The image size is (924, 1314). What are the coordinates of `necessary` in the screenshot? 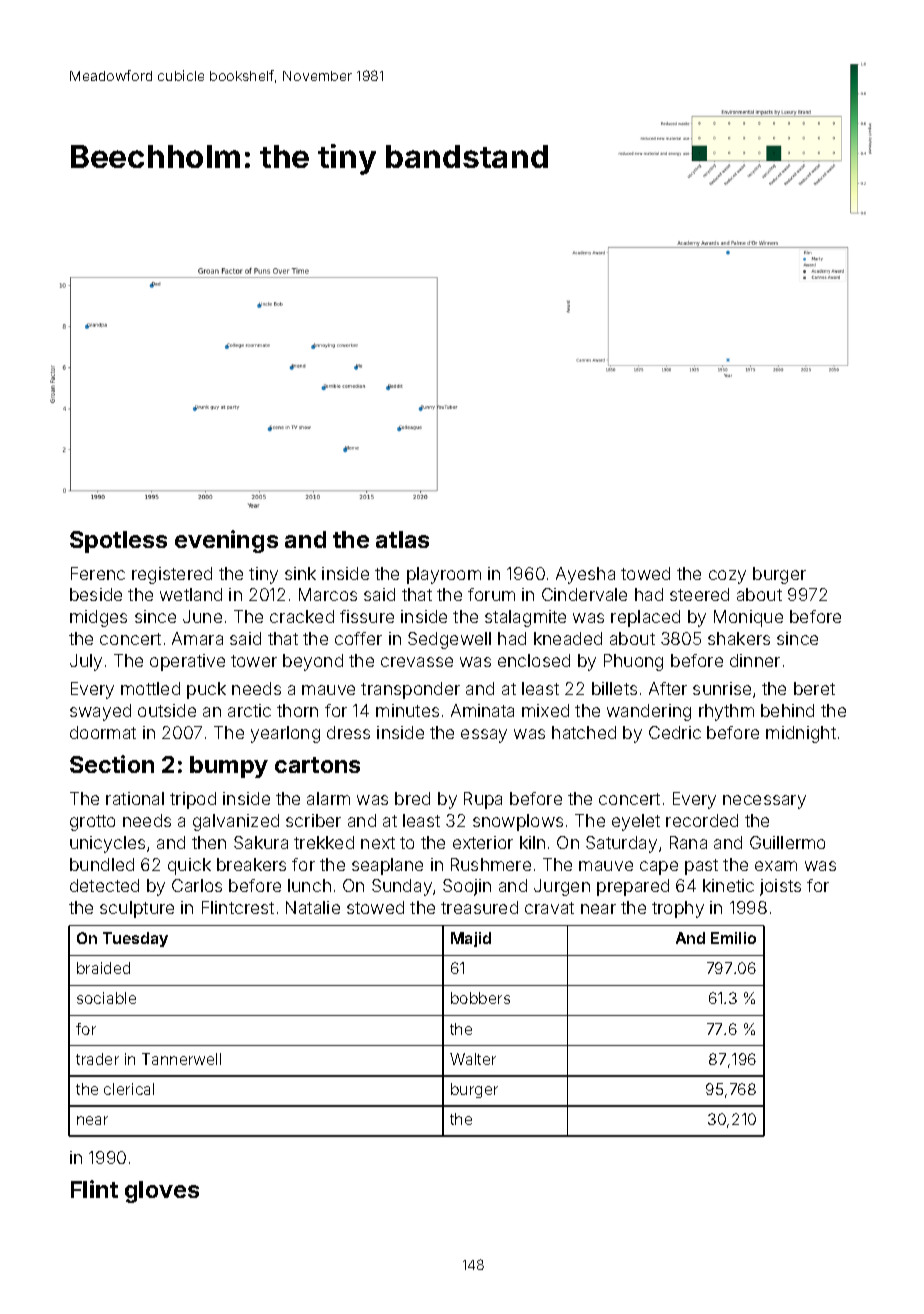 It's located at (764, 802).
